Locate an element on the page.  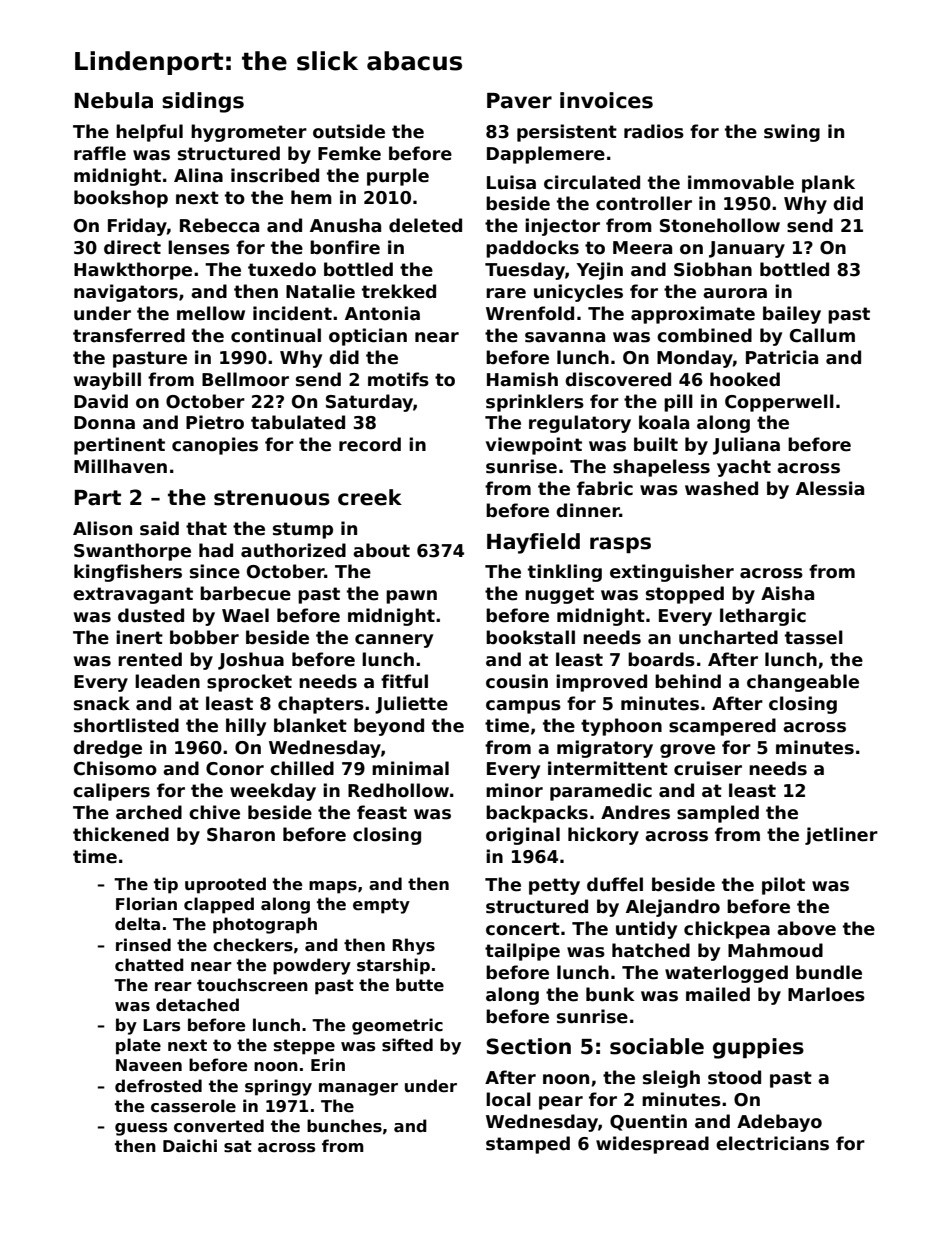
Bellmoor is located at coordinates (245, 379).
